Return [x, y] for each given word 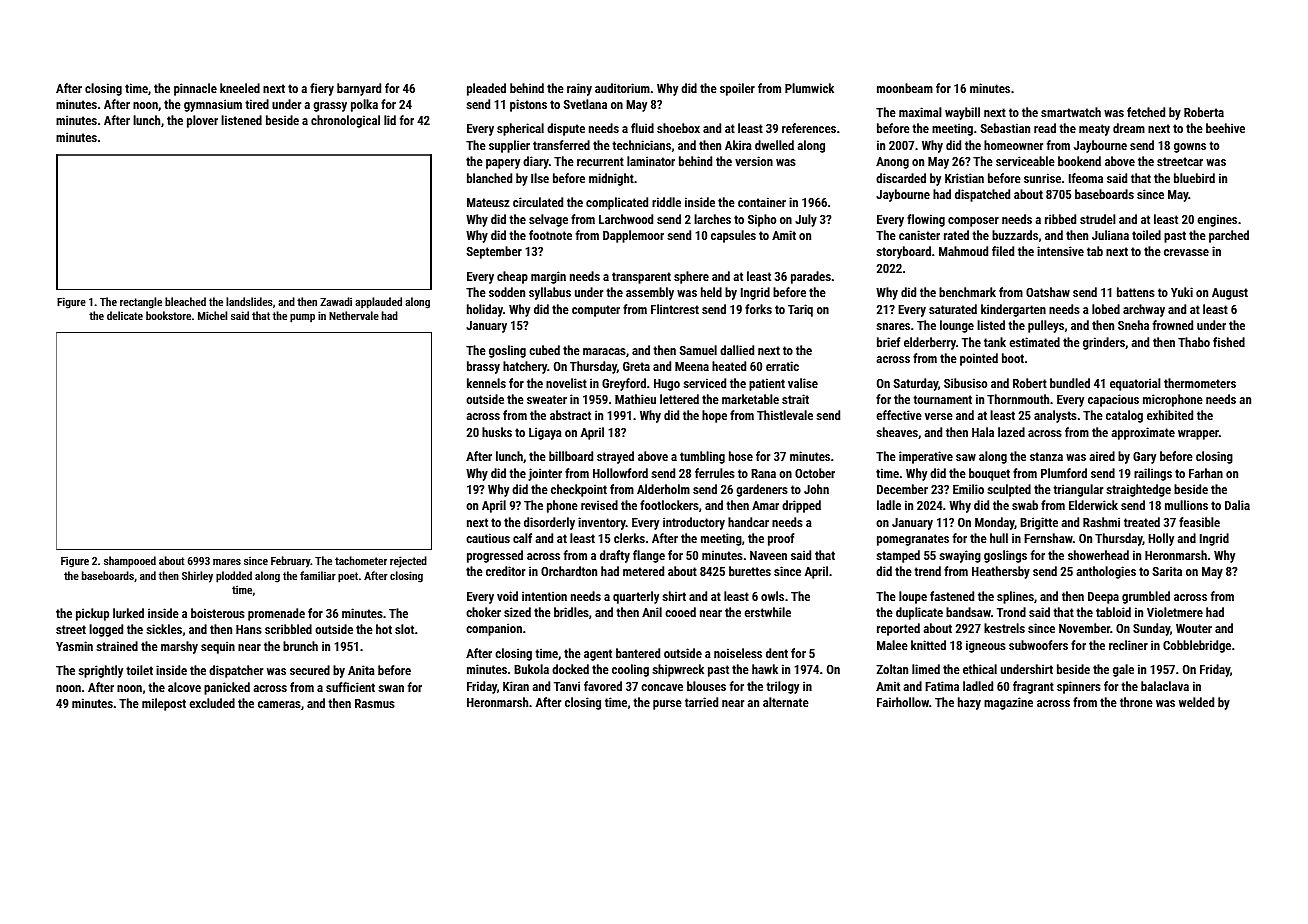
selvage [548, 220]
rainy [579, 89]
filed [1003, 251]
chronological [345, 121]
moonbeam [905, 88]
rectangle [141, 303]
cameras [279, 704]
